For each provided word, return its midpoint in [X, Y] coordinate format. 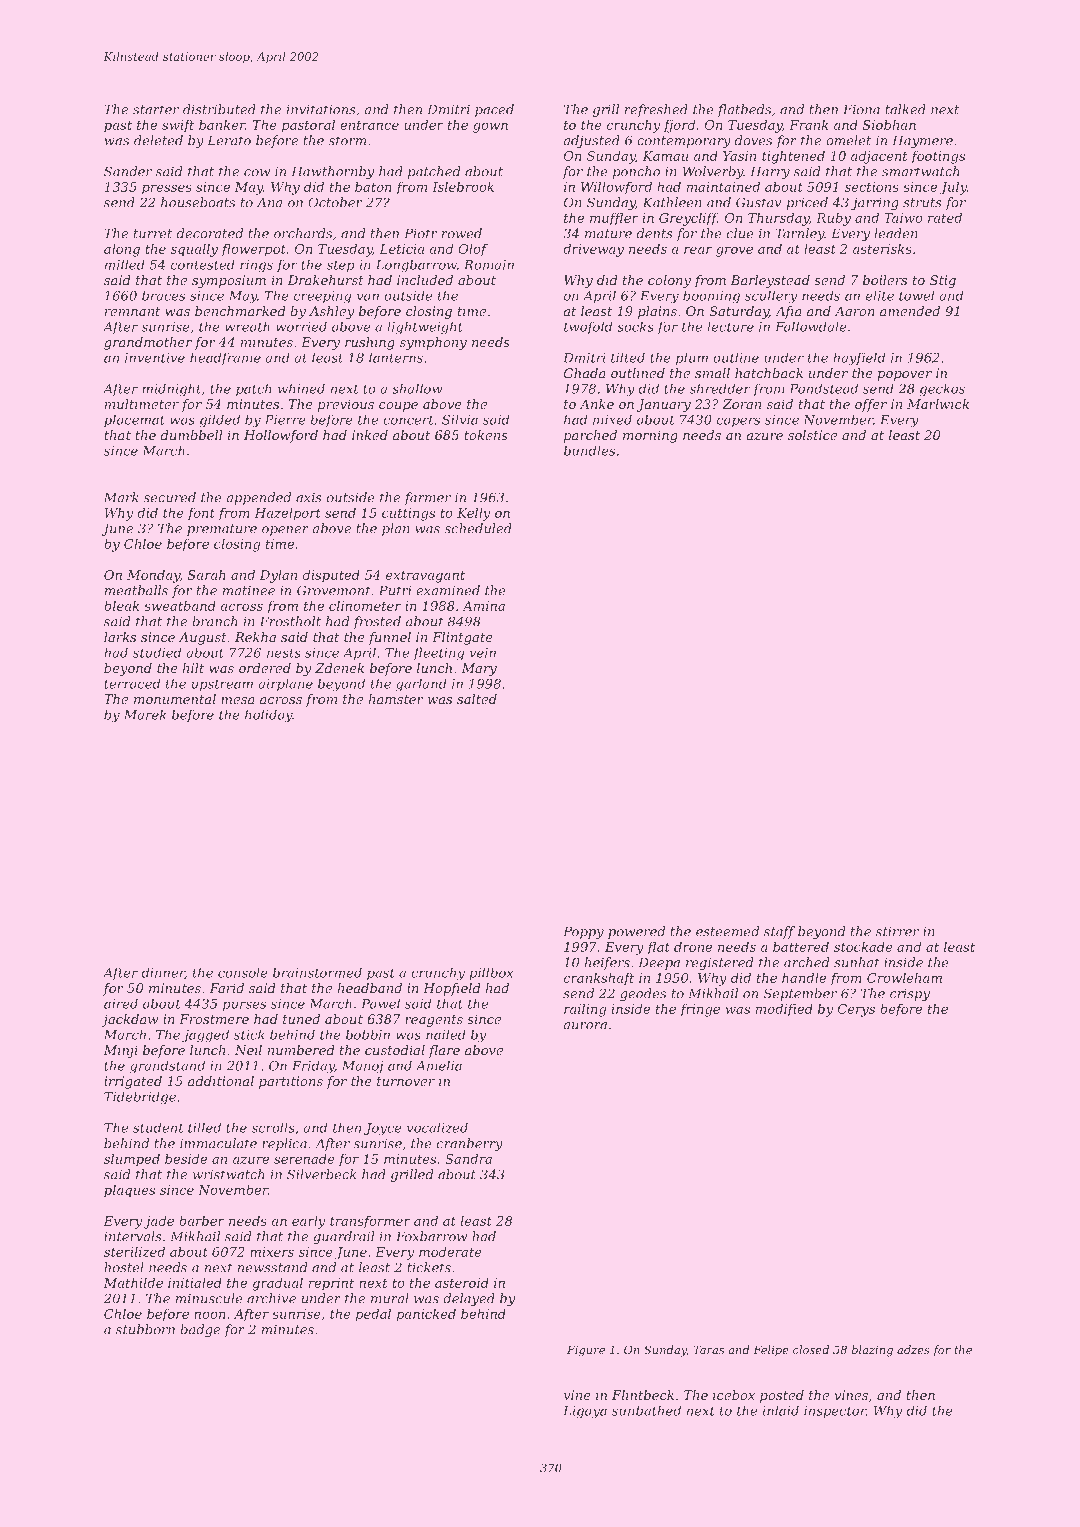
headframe [225, 358]
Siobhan [889, 125]
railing [585, 1010]
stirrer [897, 931]
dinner [163, 973]
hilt [193, 668]
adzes [913, 1349]
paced [494, 110]
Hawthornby [332, 172]
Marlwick [938, 404]
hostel [124, 1267]
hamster [396, 699]
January [664, 405]
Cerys [856, 1010]
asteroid [462, 1283]
